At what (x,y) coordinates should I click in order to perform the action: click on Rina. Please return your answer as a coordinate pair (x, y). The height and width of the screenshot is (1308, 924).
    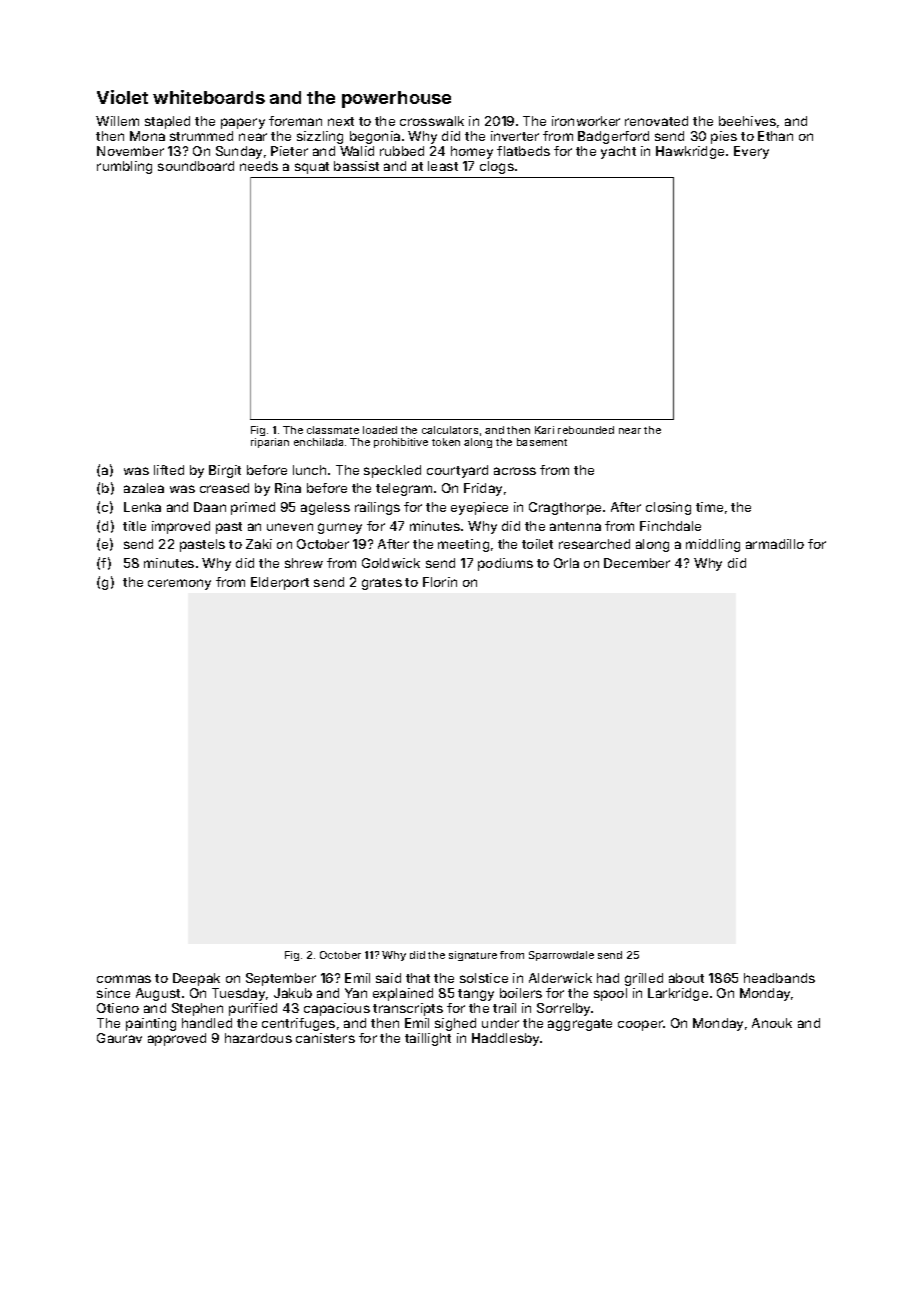
    Looking at the image, I should click on (288, 488).
